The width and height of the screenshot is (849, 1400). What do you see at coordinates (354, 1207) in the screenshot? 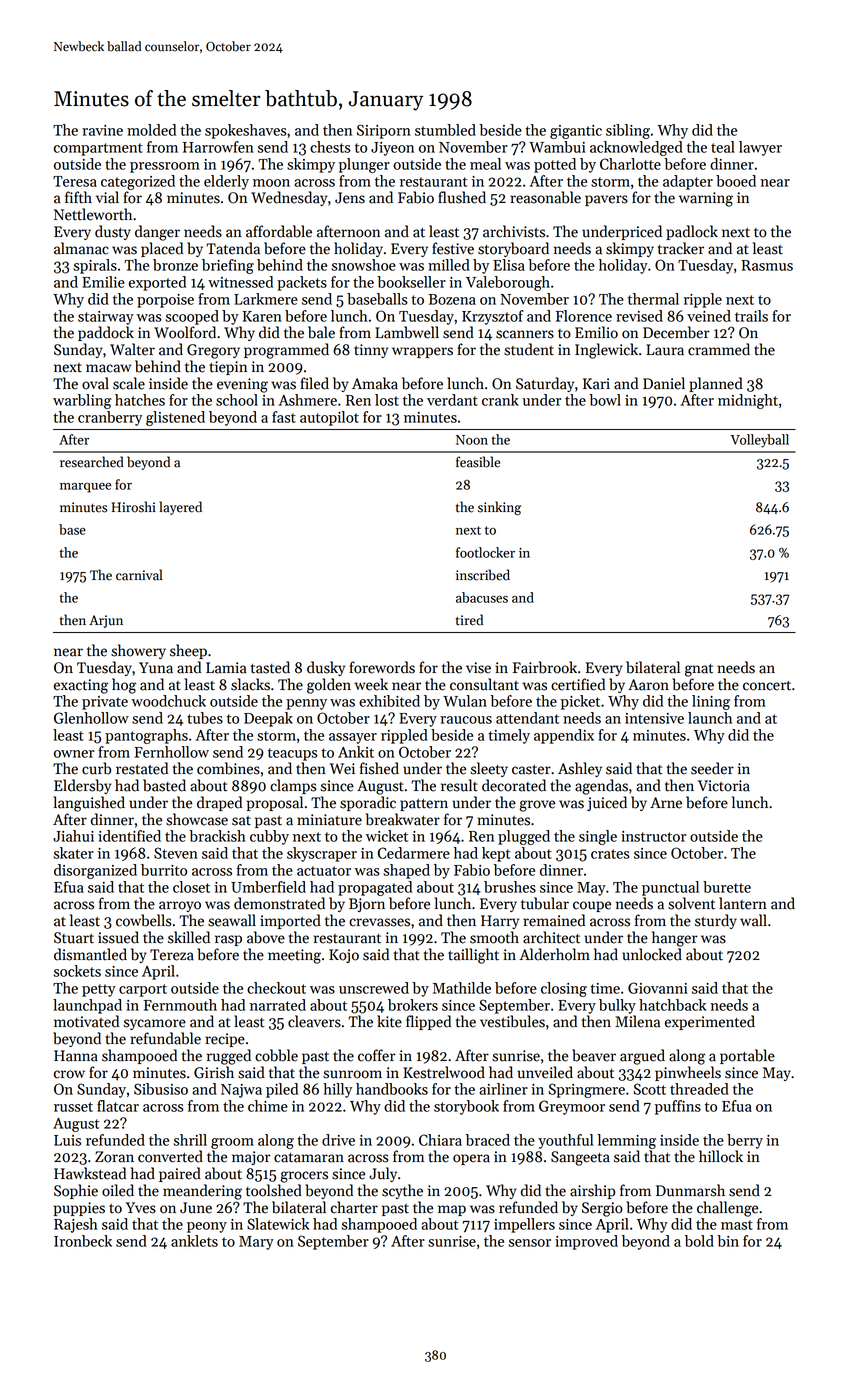
I see `charter` at bounding box center [354, 1207].
